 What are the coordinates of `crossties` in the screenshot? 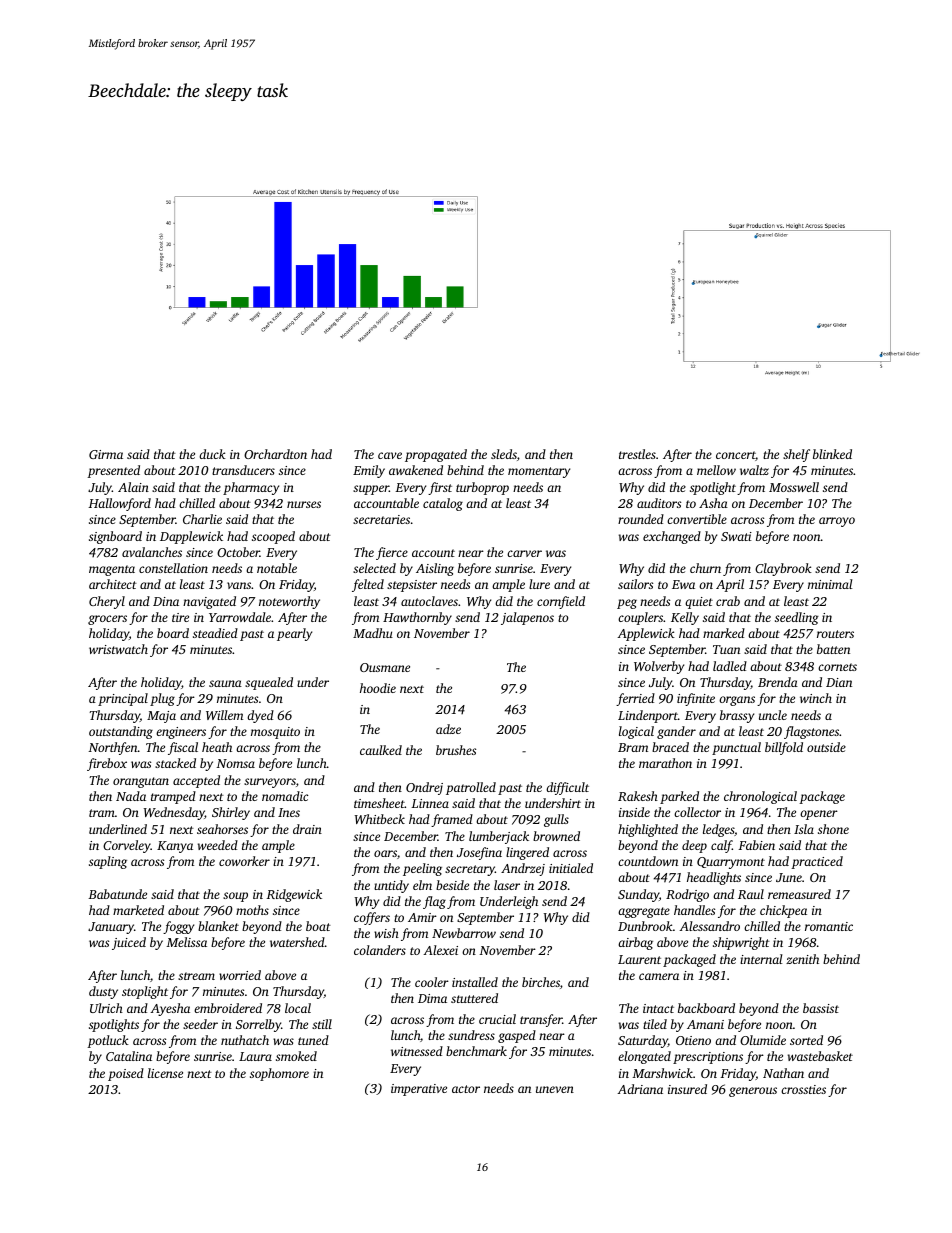 It's located at (803, 1089).
